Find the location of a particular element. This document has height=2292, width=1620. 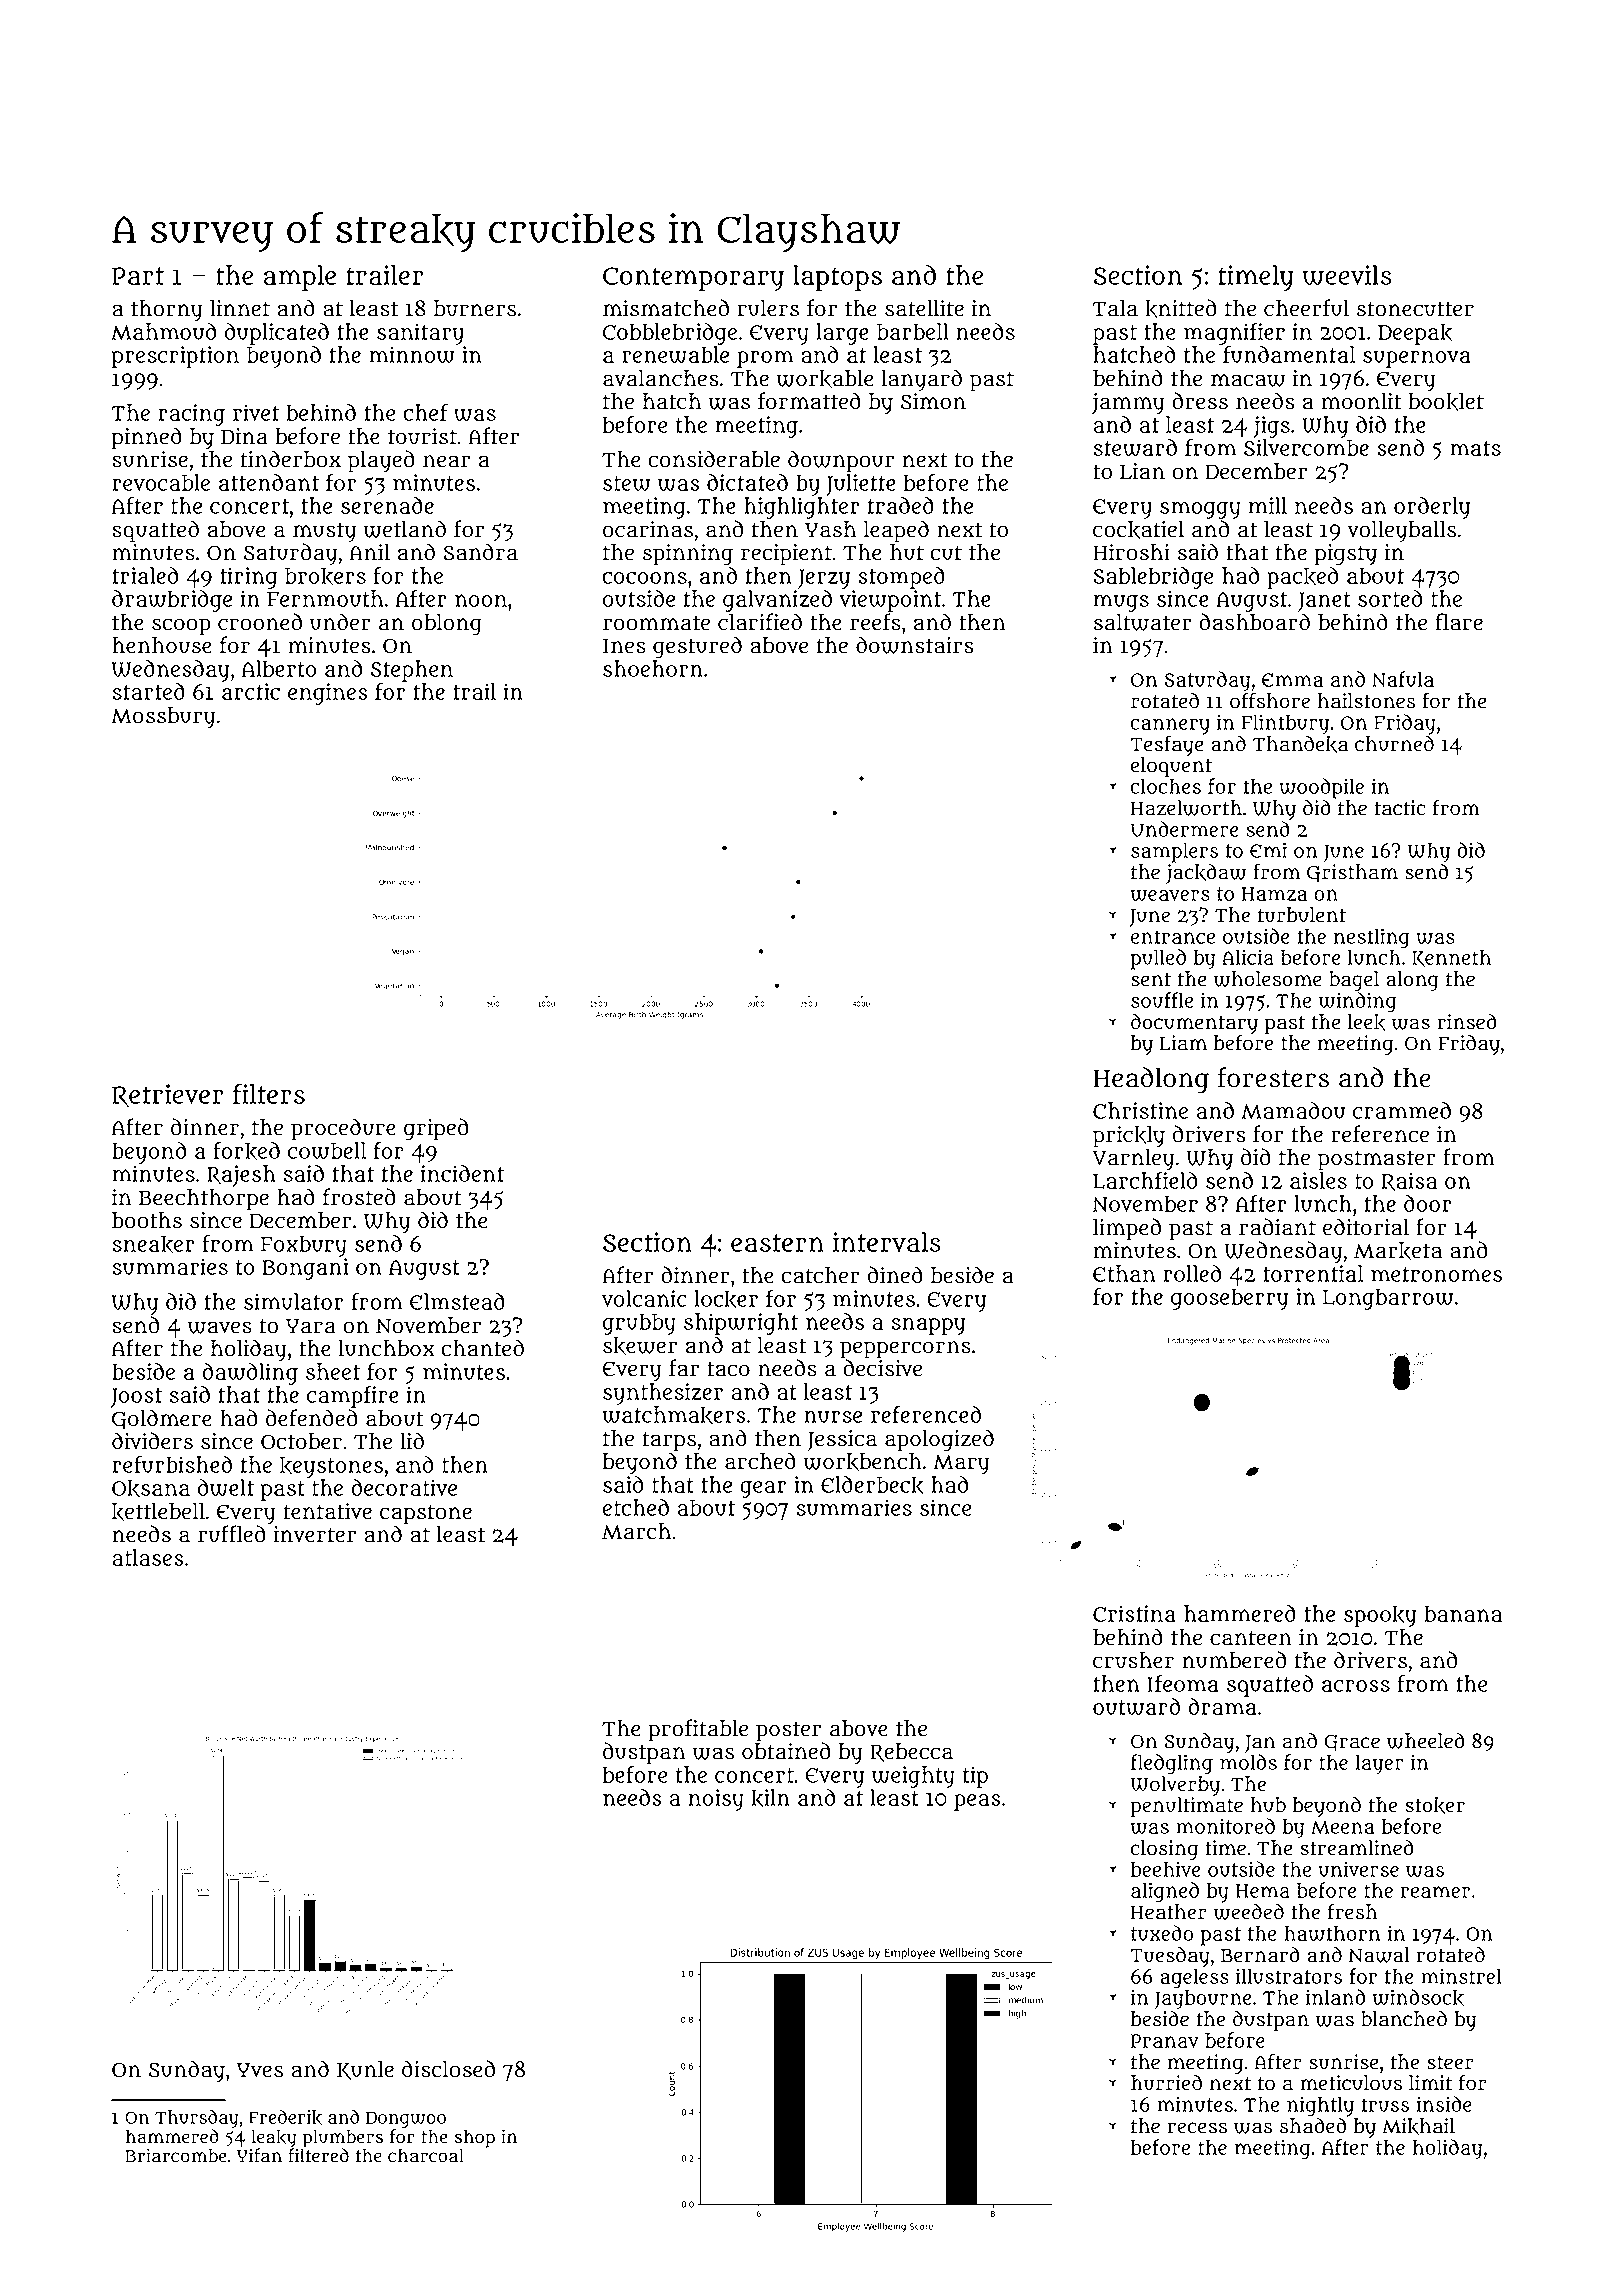

orderly is located at coordinates (1432, 508).
